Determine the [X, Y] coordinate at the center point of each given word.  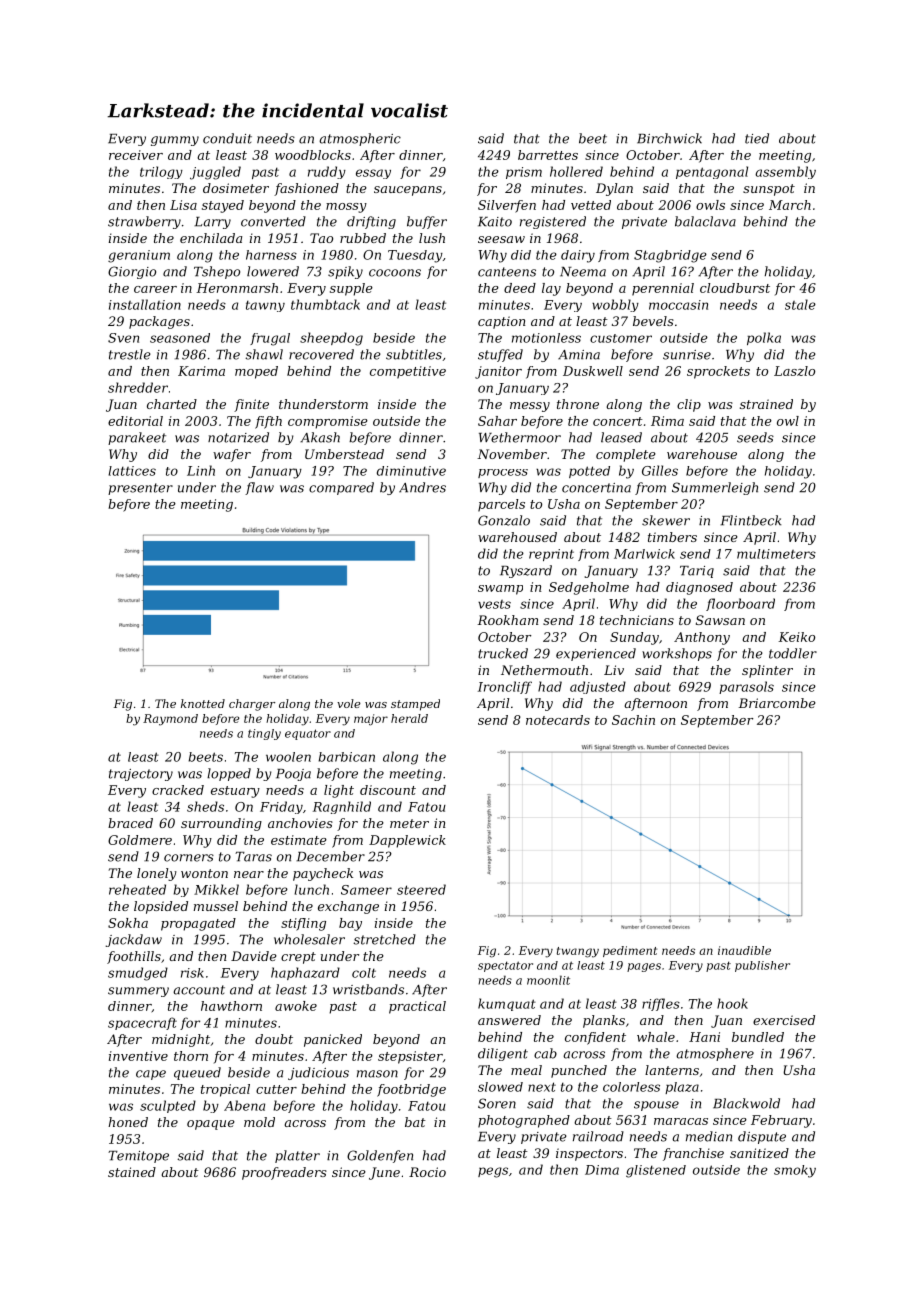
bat [415, 1122]
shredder [138, 387]
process [503, 473]
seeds [755, 437]
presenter [140, 489]
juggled [215, 173]
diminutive [411, 471]
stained [132, 1172]
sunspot [769, 190]
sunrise [687, 355]
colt [364, 973]
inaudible [744, 950]
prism [524, 173]
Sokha [128, 923]
